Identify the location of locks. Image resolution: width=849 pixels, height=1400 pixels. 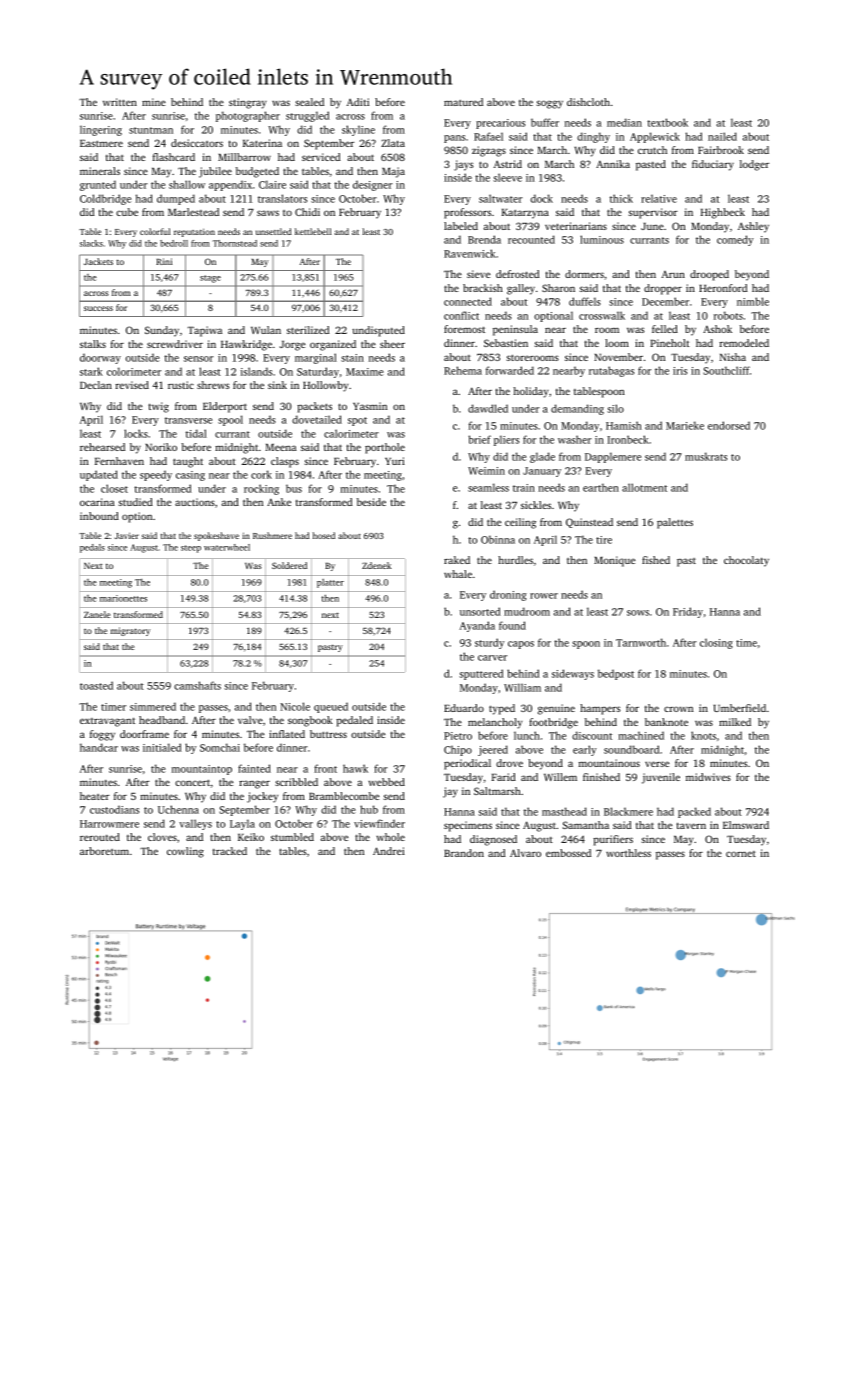
(136, 433).
